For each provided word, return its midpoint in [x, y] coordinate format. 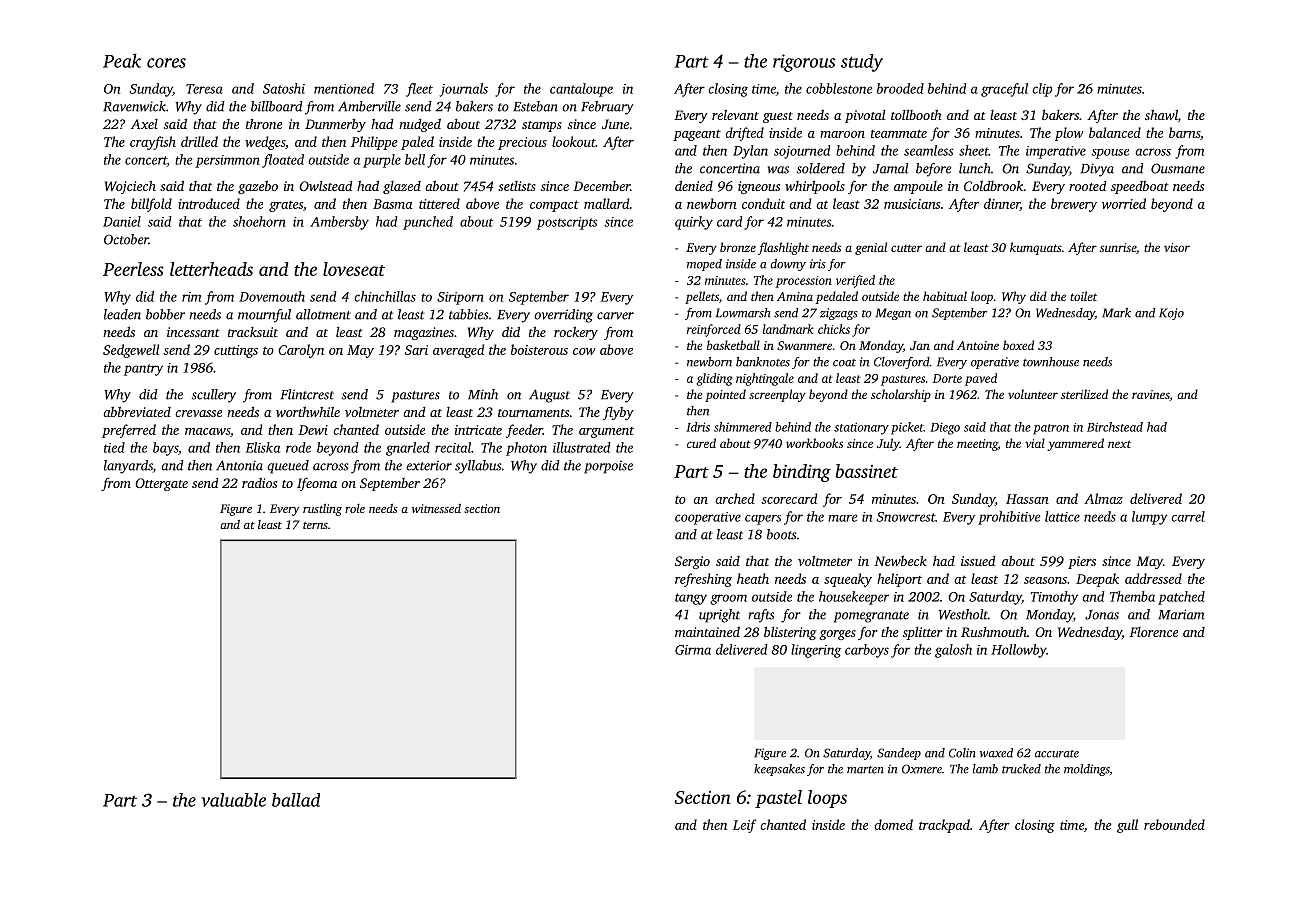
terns [315, 525]
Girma [693, 650]
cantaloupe [581, 90]
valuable [233, 800]
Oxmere [922, 769]
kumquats [1036, 248]
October [126, 239]
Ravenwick [134, 106]
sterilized [1084, 394]
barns [1184, 132]
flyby [618, 413]
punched [428, 223]
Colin [962, 753]
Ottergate [161, 484]
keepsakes [779, 770]
